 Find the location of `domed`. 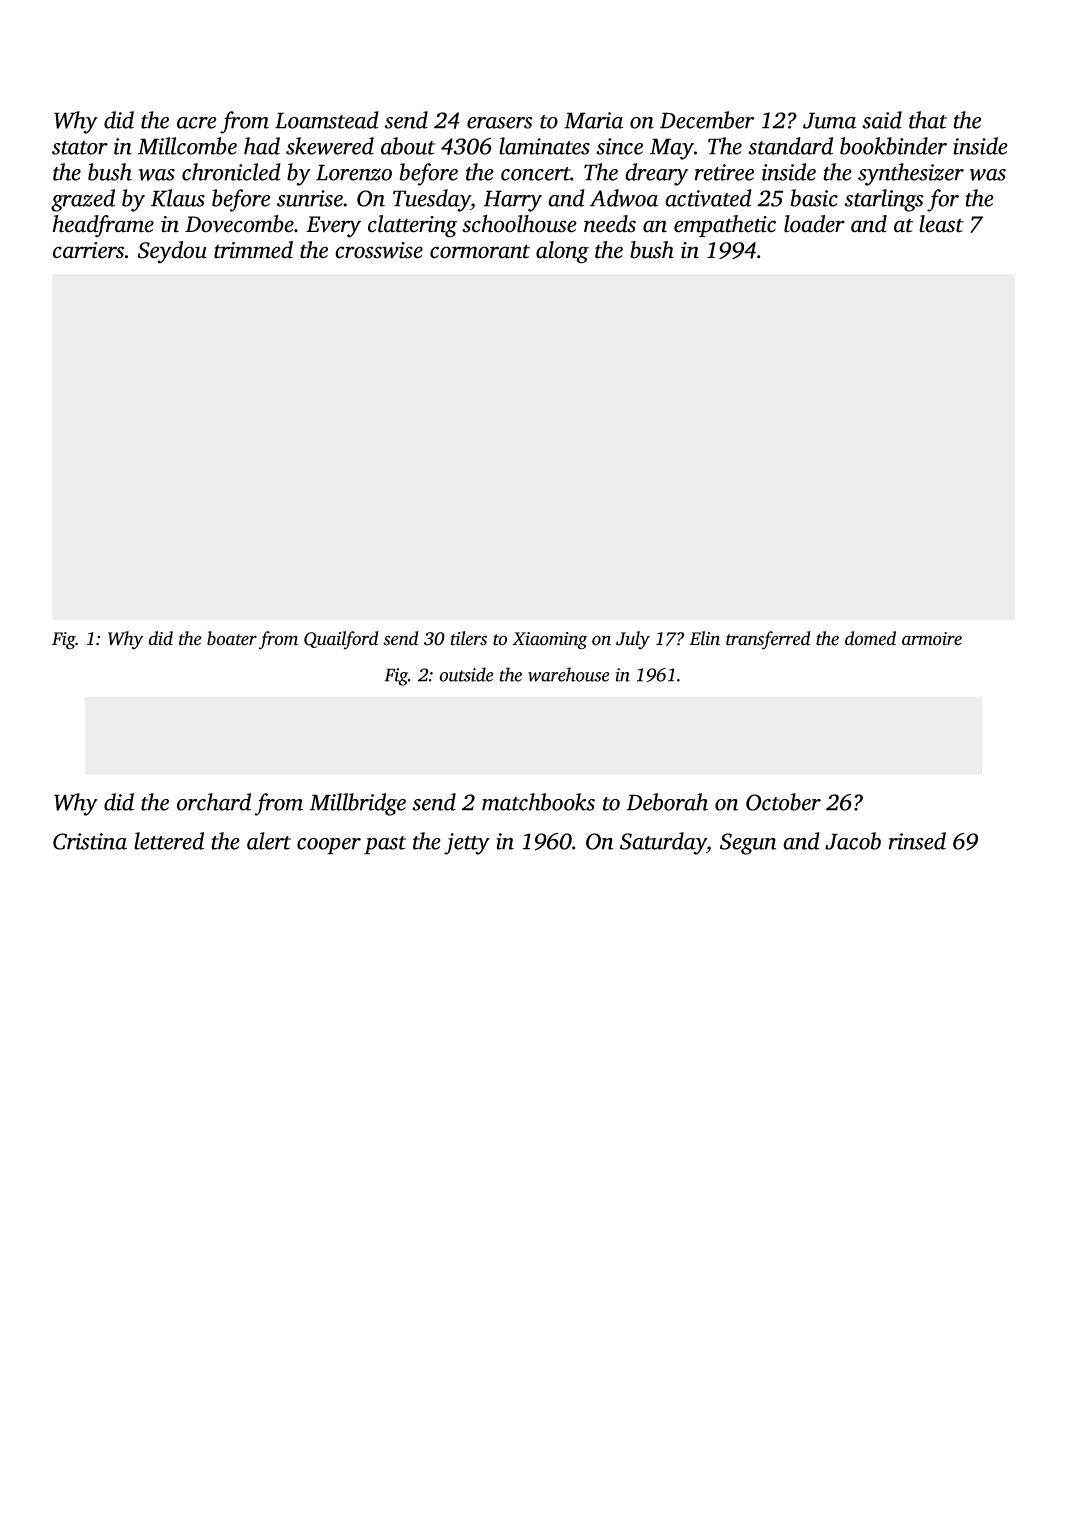

domed is located at coordinates (870, 638).
